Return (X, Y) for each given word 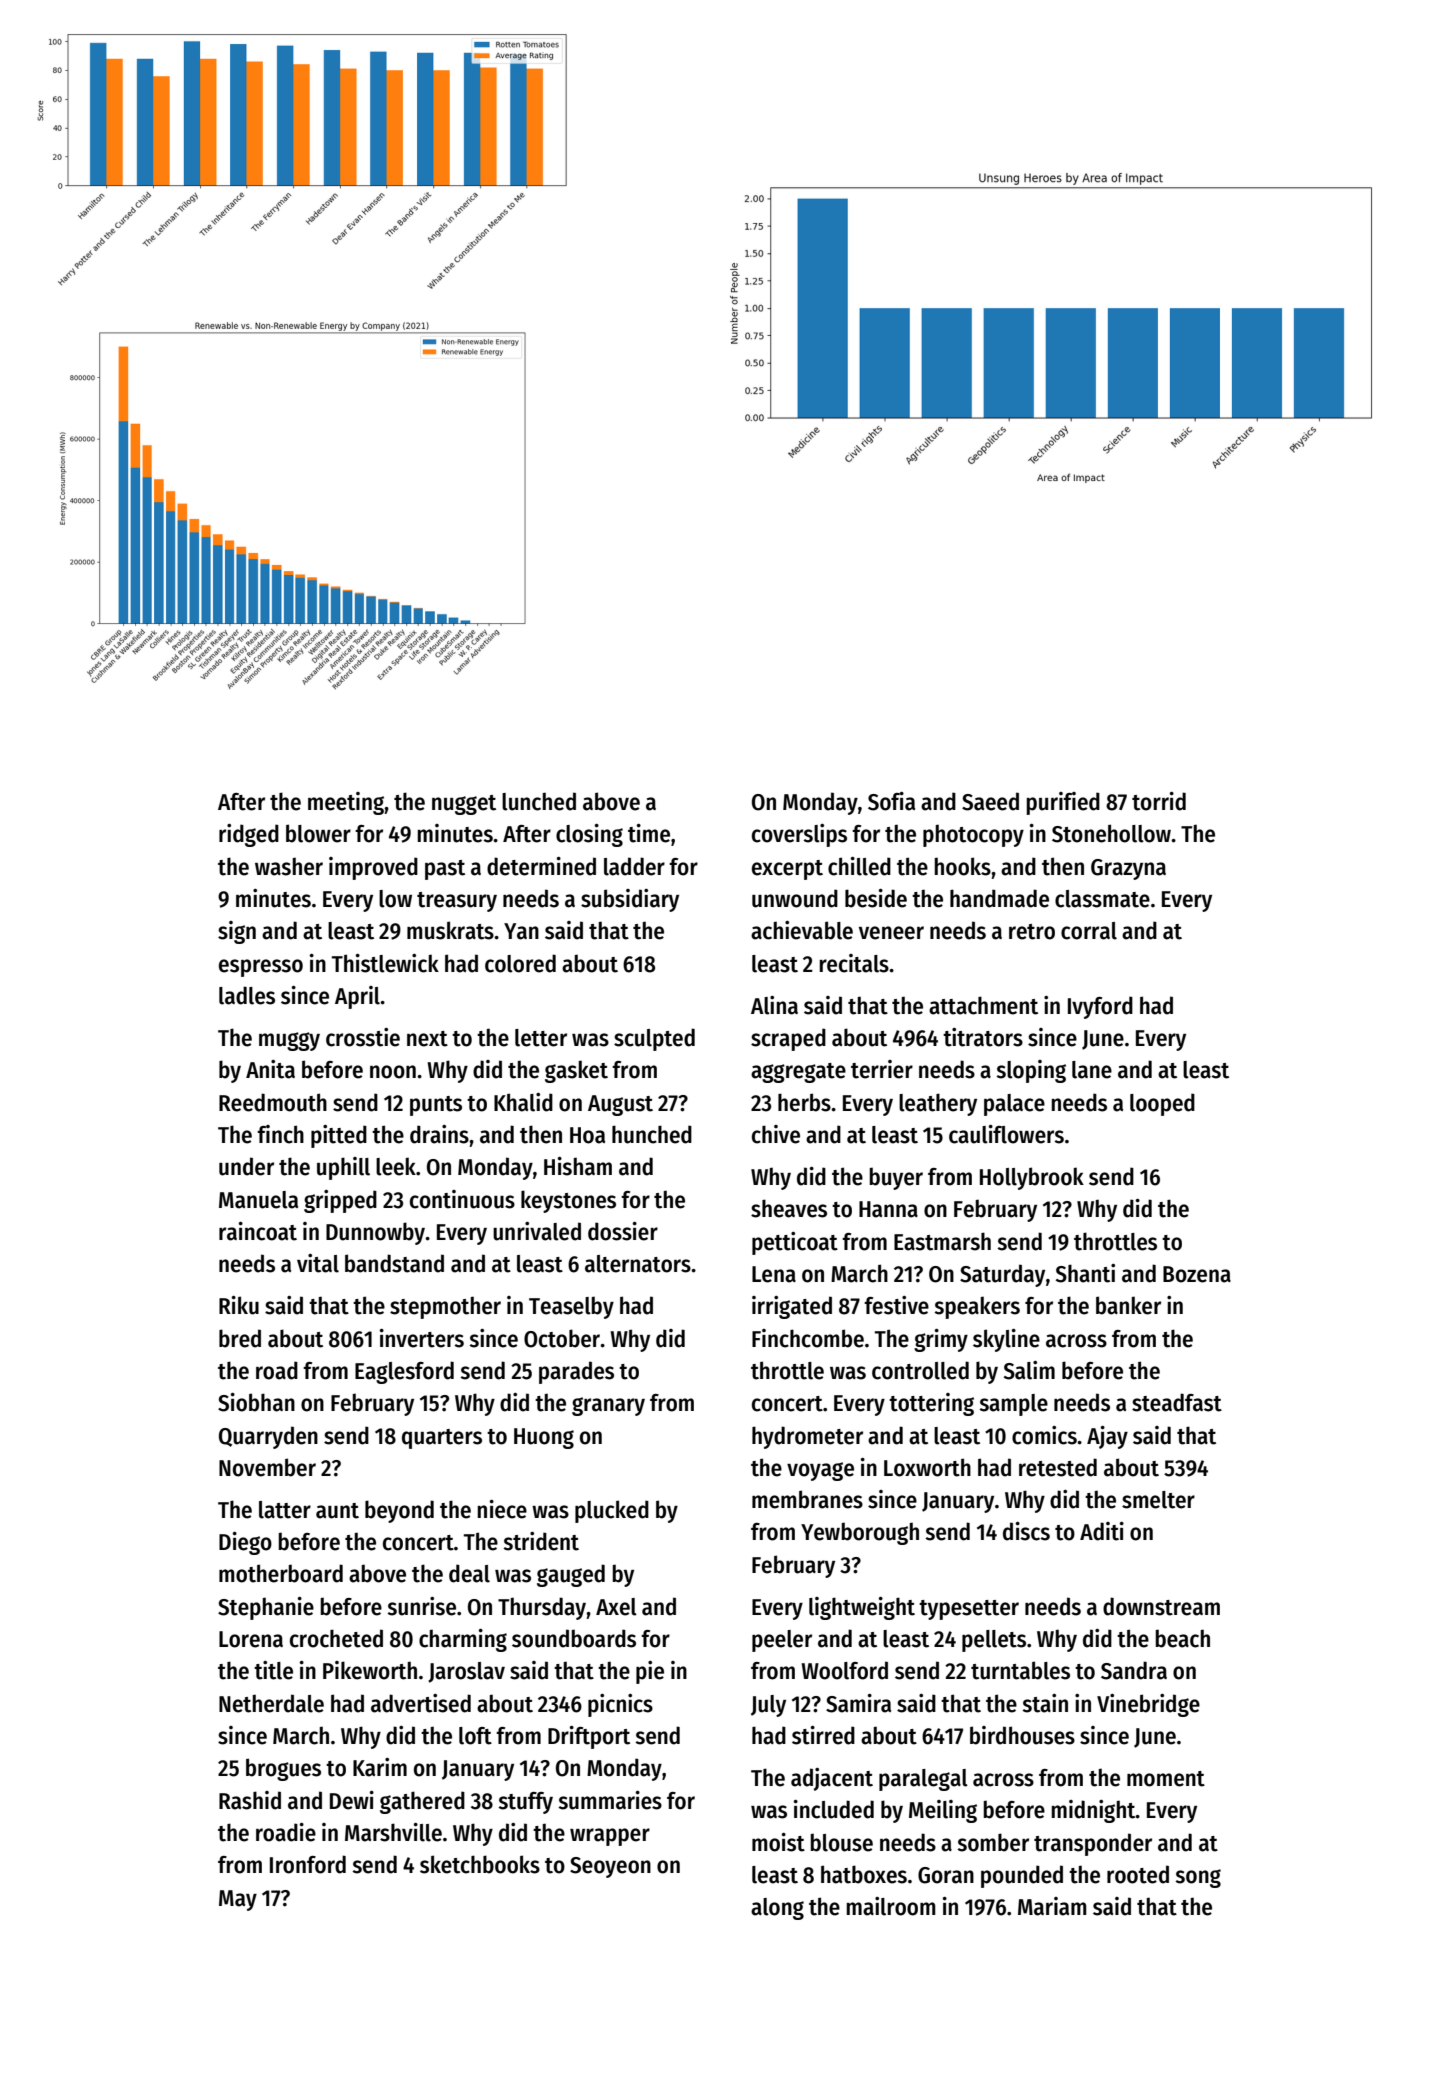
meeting (346, 803)
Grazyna (1128, 869)
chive (776, 1134)
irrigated (792, 1307)
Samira (858, 1703)
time (649, 833)
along (777, 1909)
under (246, 1166)
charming (463, 1640)
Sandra (1134, 1670)
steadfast (1177, 1402)
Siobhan (256, 1402)
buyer (896, 1178)
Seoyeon (610, 1867)
